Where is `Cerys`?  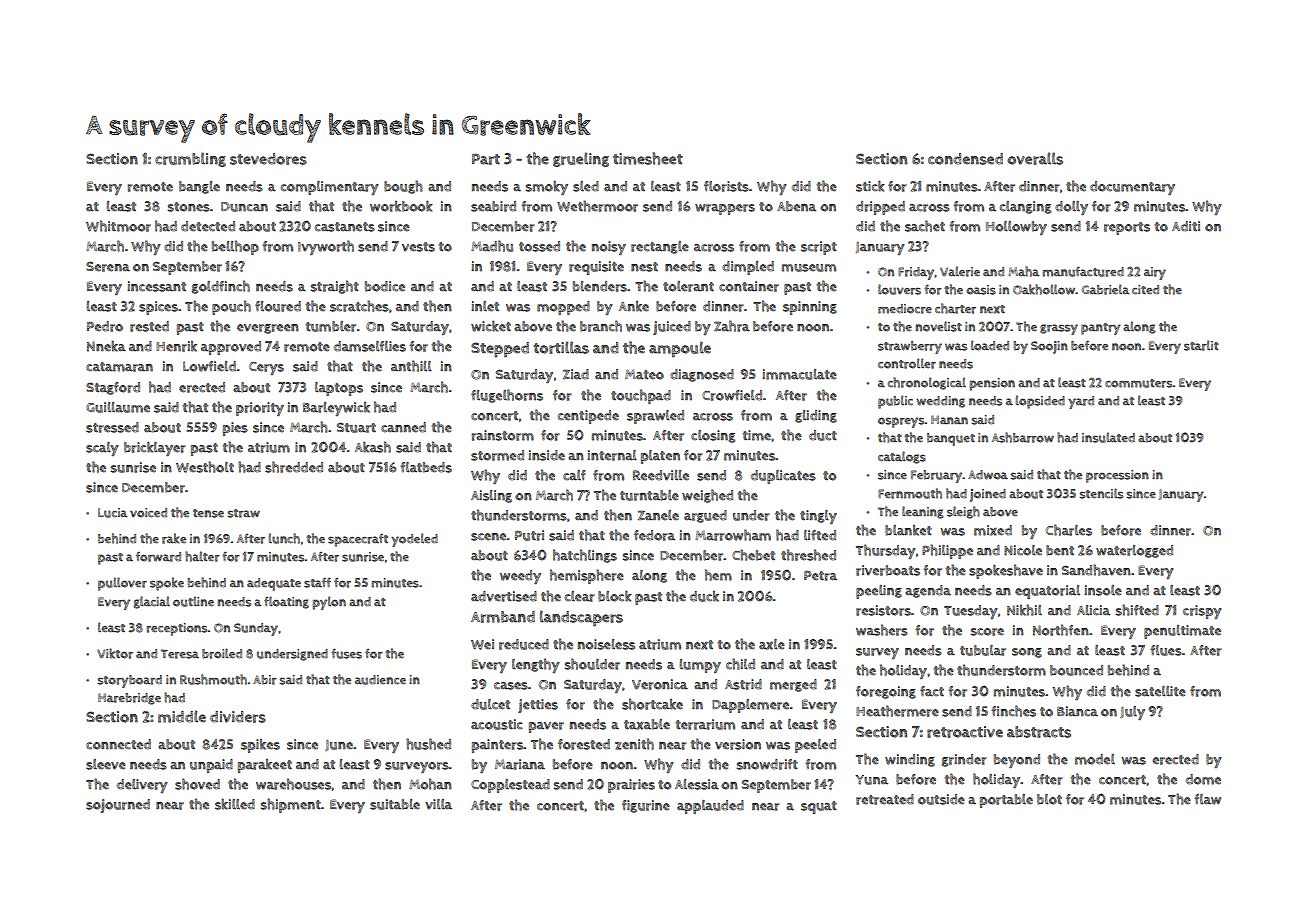
Cerys is located at coordinates (266, 368).
